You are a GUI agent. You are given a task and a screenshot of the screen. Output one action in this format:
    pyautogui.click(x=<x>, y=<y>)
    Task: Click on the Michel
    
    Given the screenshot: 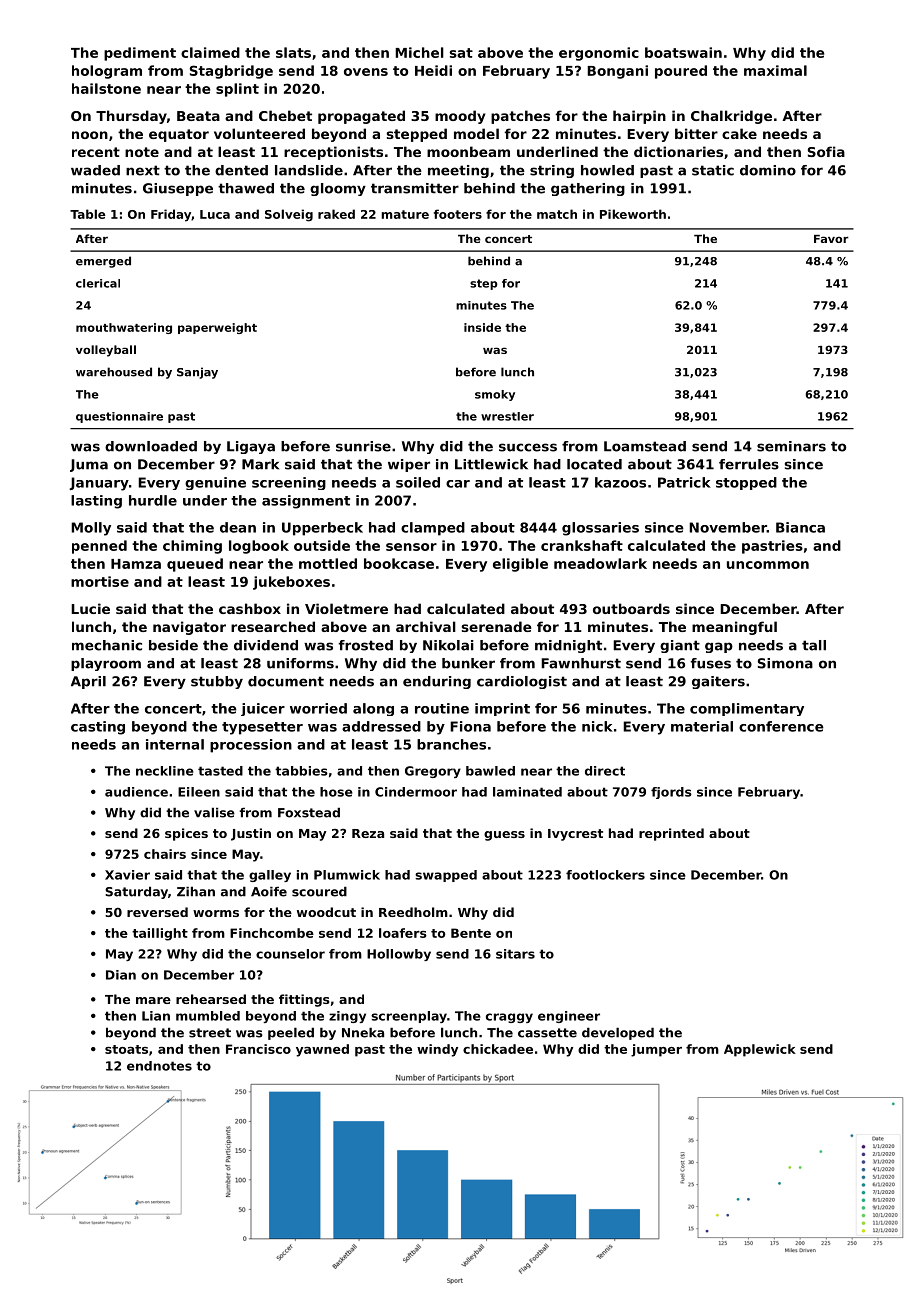 What is the action you would take?
    pyautogui.click(x=419, y=52)
